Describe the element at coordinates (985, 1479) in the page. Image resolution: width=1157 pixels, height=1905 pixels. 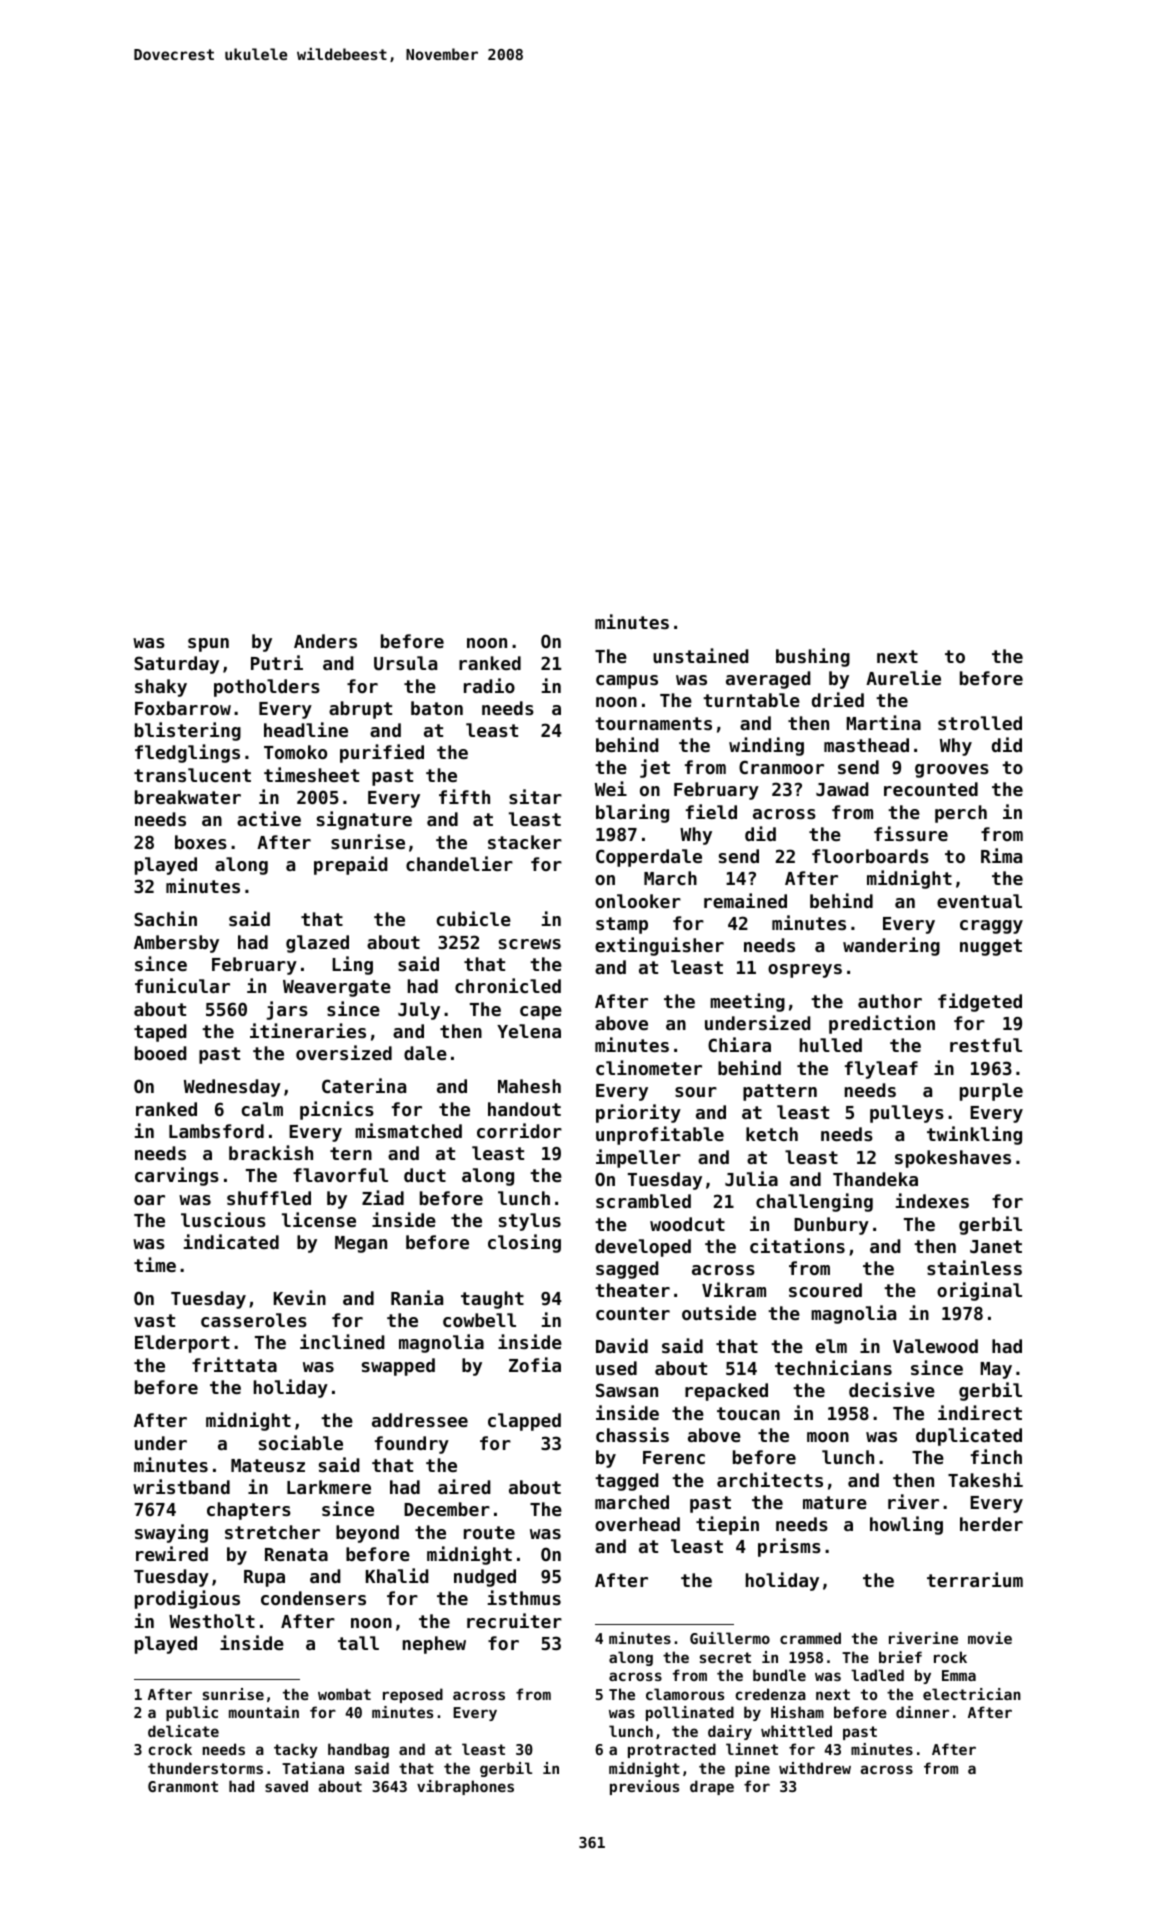
I see `Takeshi` at that location.
